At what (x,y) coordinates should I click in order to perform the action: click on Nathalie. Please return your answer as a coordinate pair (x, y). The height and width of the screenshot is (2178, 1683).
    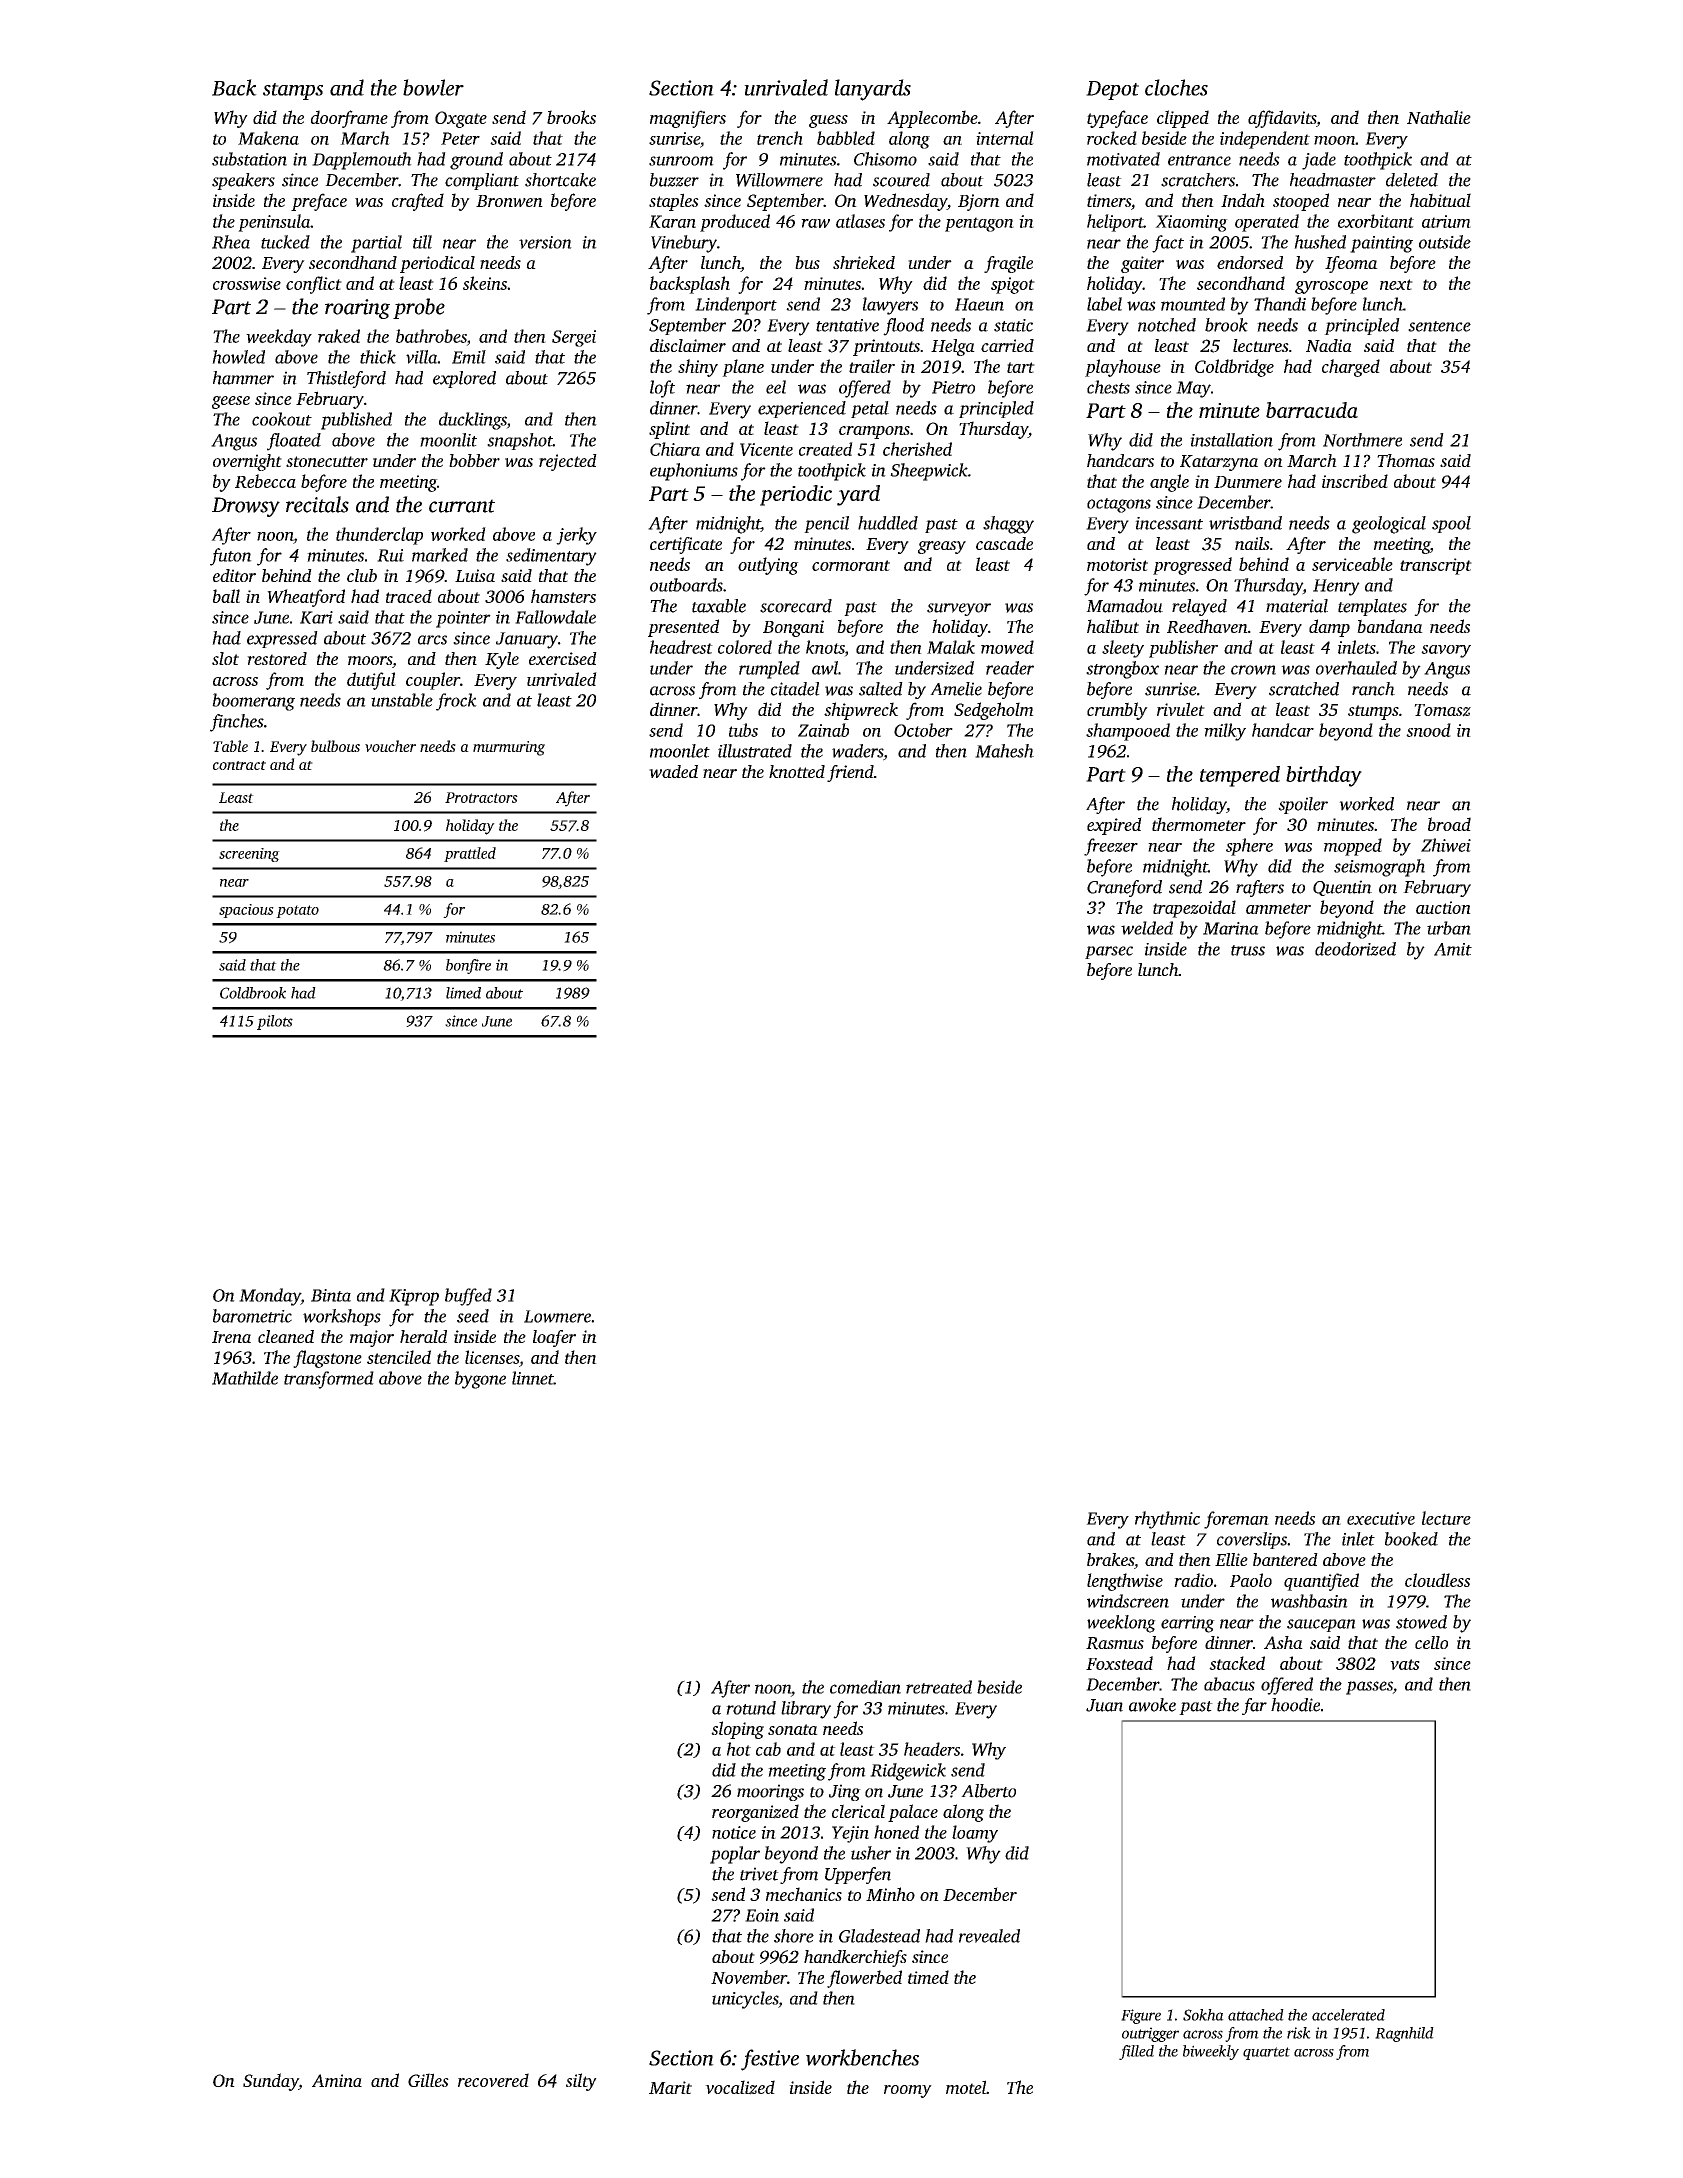
    Looking at the image, I should click on (1439, 117).
